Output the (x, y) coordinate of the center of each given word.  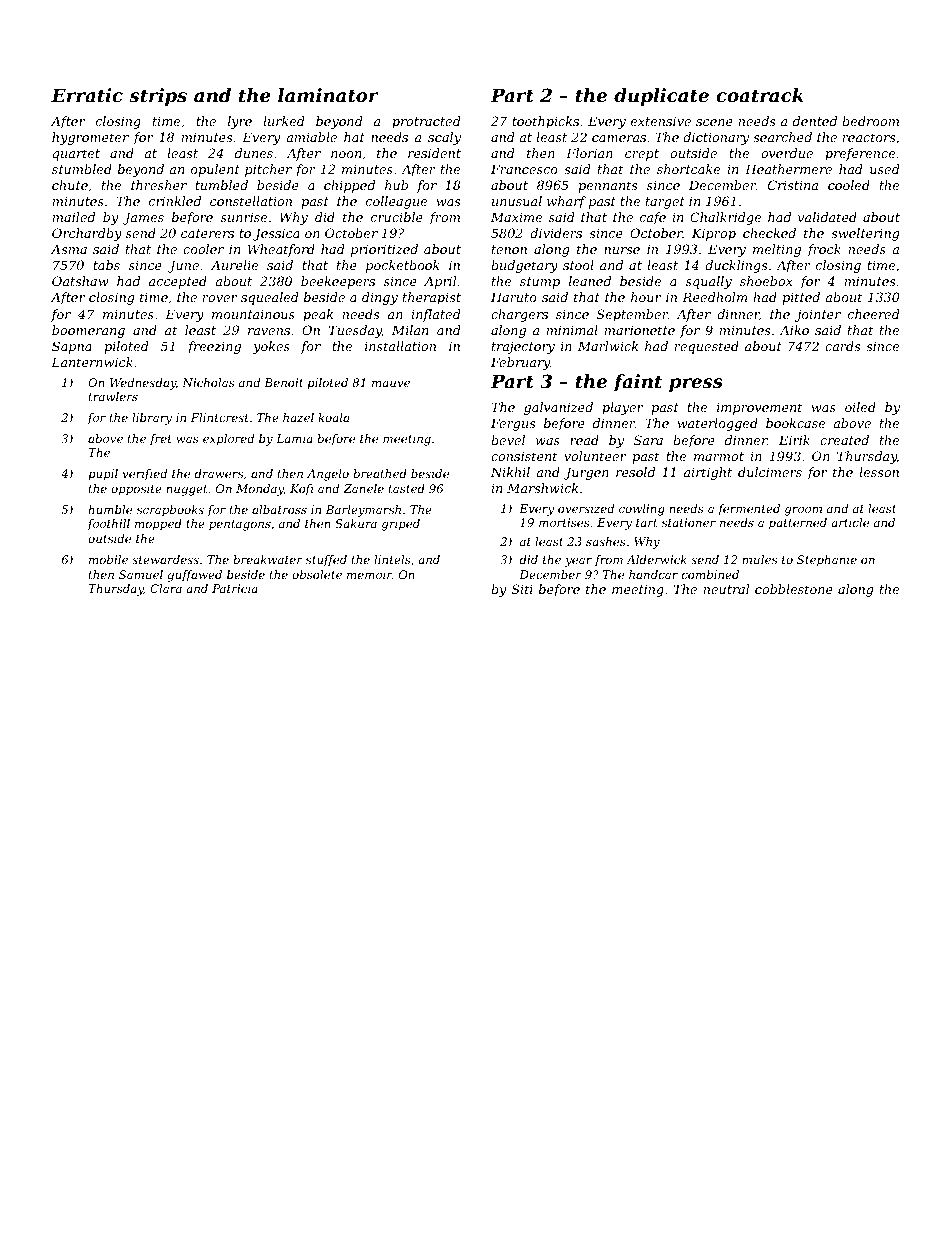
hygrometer (90, 138)
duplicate (661, 97)
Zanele (363, 488)
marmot (719, 456)
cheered (874, 314)
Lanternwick (92, 362)
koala (333, 417)
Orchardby (87, 234)
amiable (311, 137)
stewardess (165, 559)
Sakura (356, 523)
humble (110, 509)
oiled (860, 407)
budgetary (524, 266)
